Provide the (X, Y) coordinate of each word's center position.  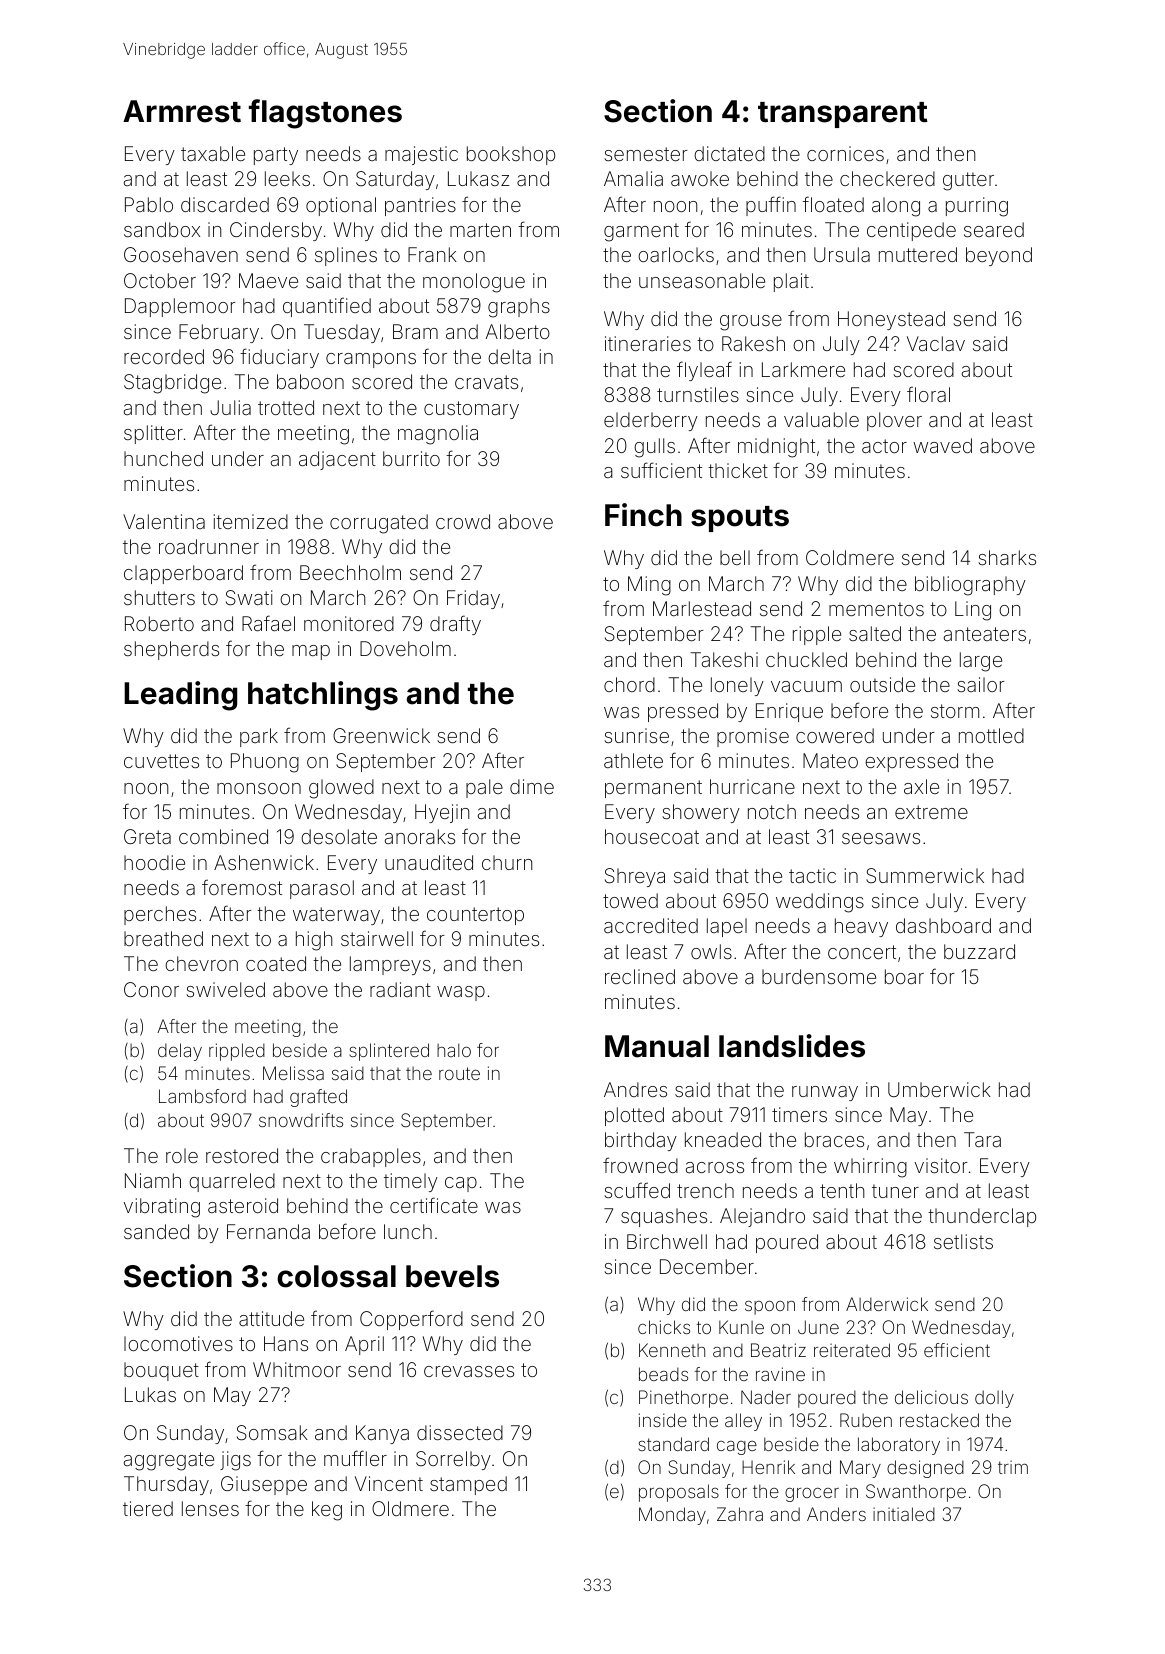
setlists (963, 1241)
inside (663, 1420)
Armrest (182, 111)
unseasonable (702, 280)
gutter (968, 181)
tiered (148, 1508)
